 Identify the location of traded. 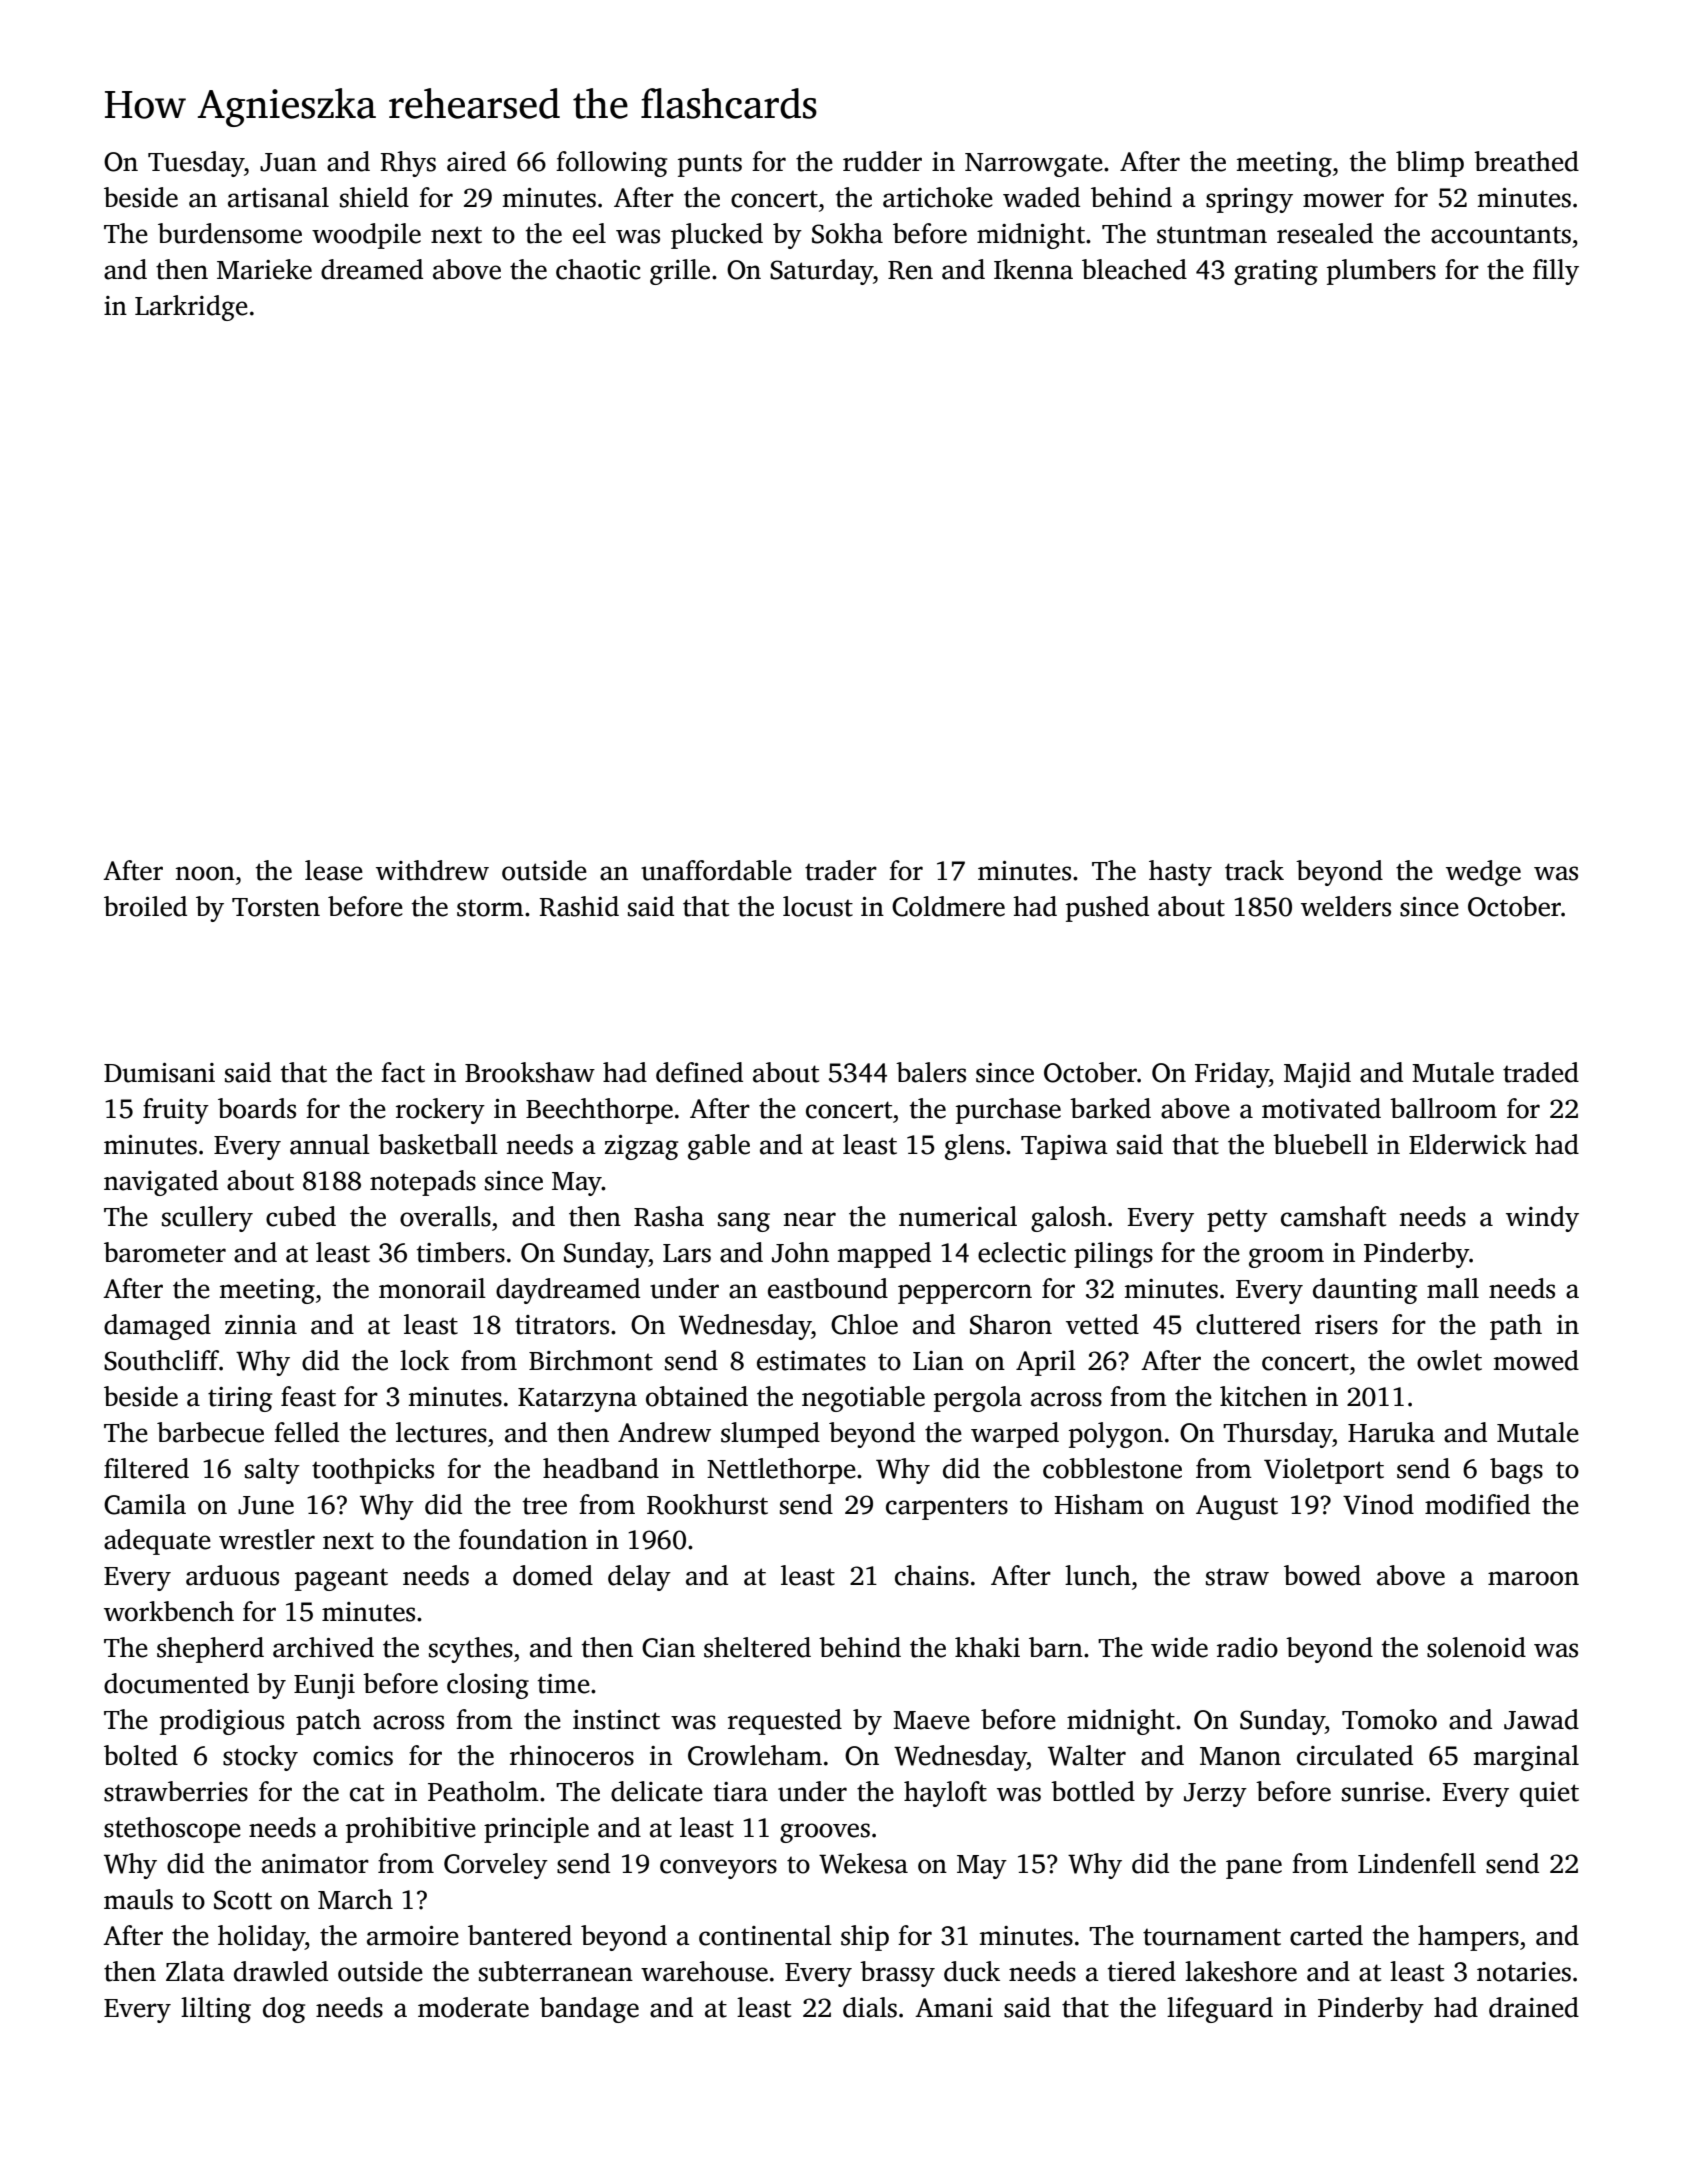
(1541, 1072).
